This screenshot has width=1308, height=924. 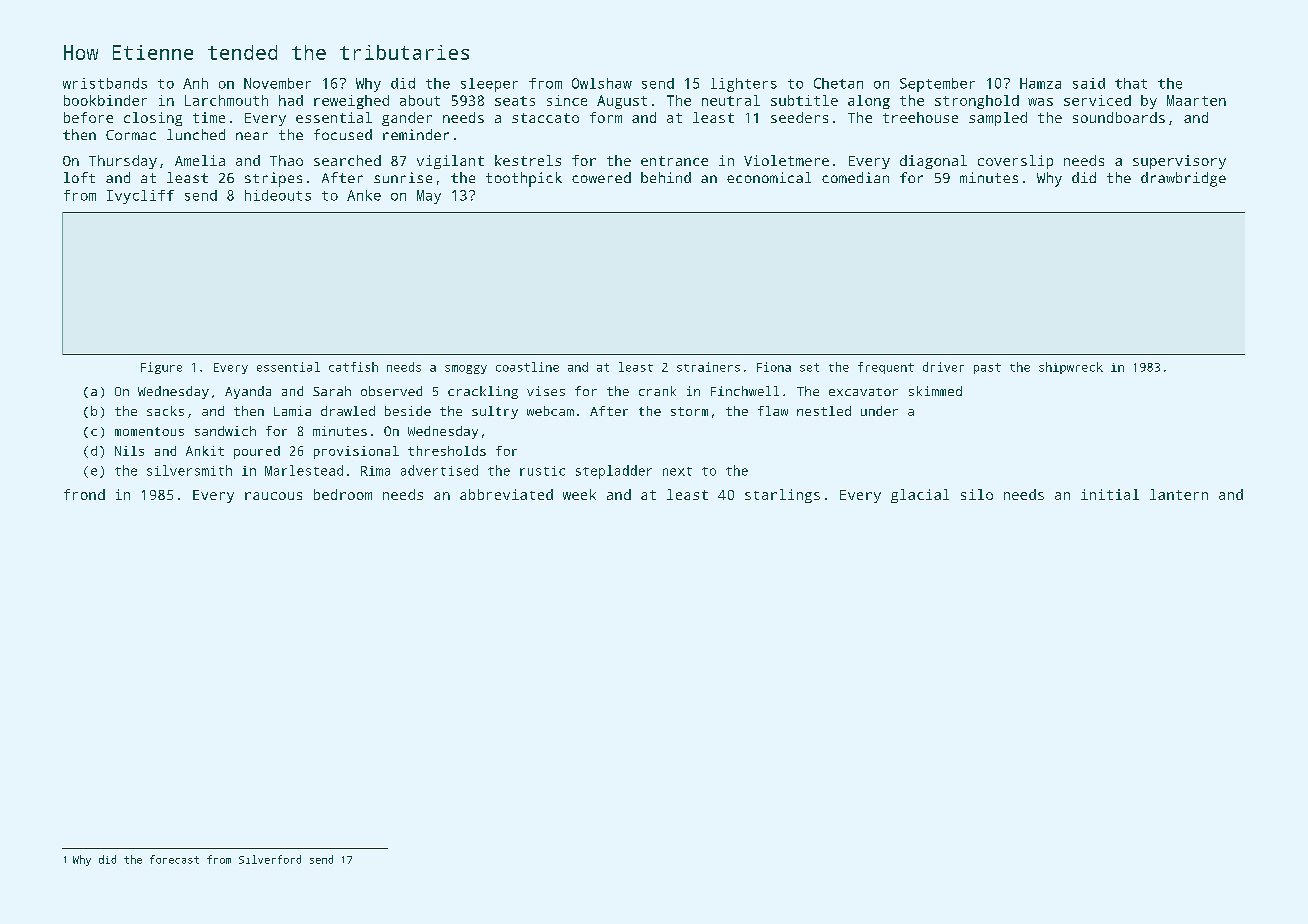 What do you see at coordinates (174, 859) in the screenshot?
I see `forecast` at bounding box center [174, 859].
